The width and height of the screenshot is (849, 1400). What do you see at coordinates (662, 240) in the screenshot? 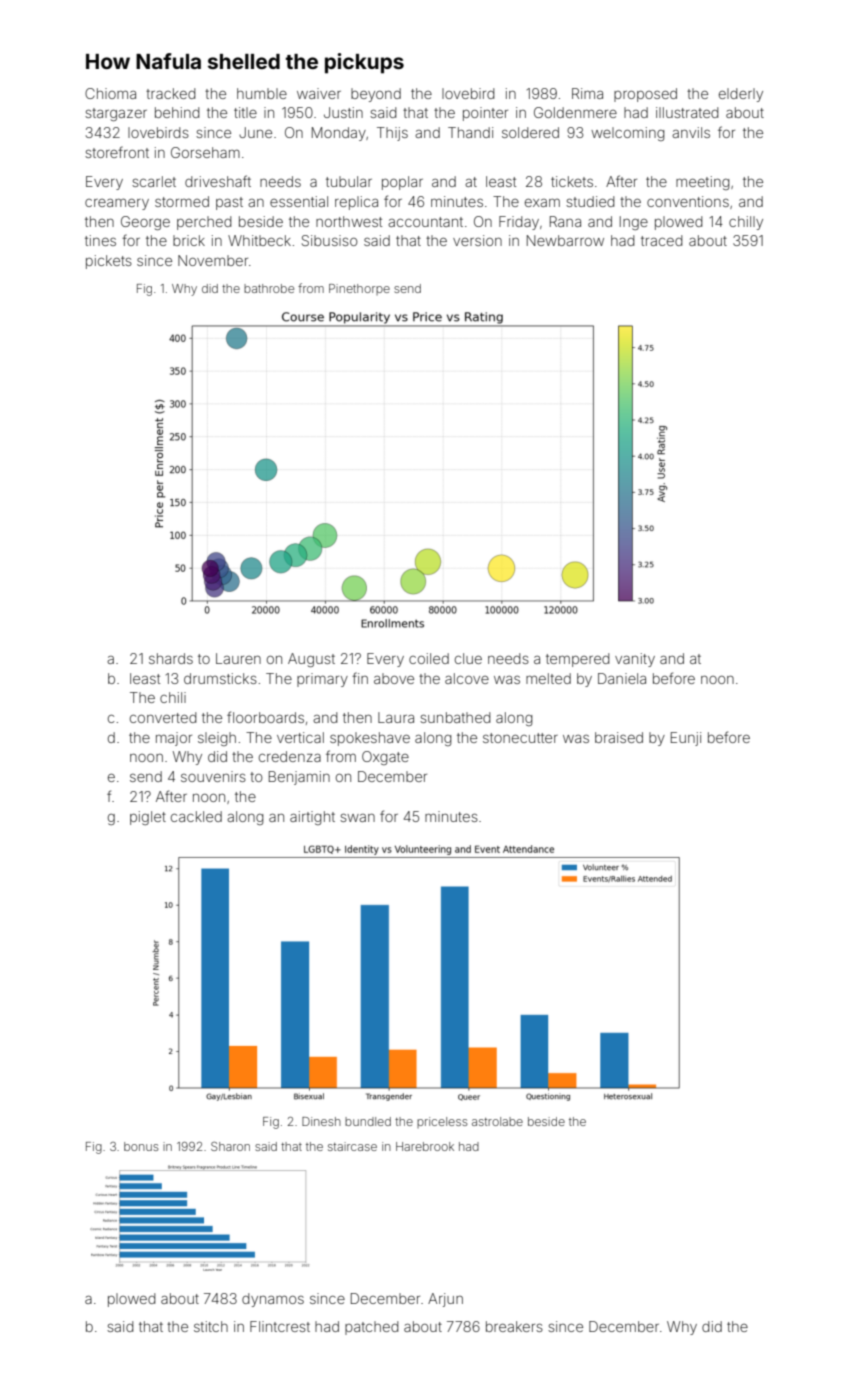
I see `traced` at bounding box center [662, 240].
